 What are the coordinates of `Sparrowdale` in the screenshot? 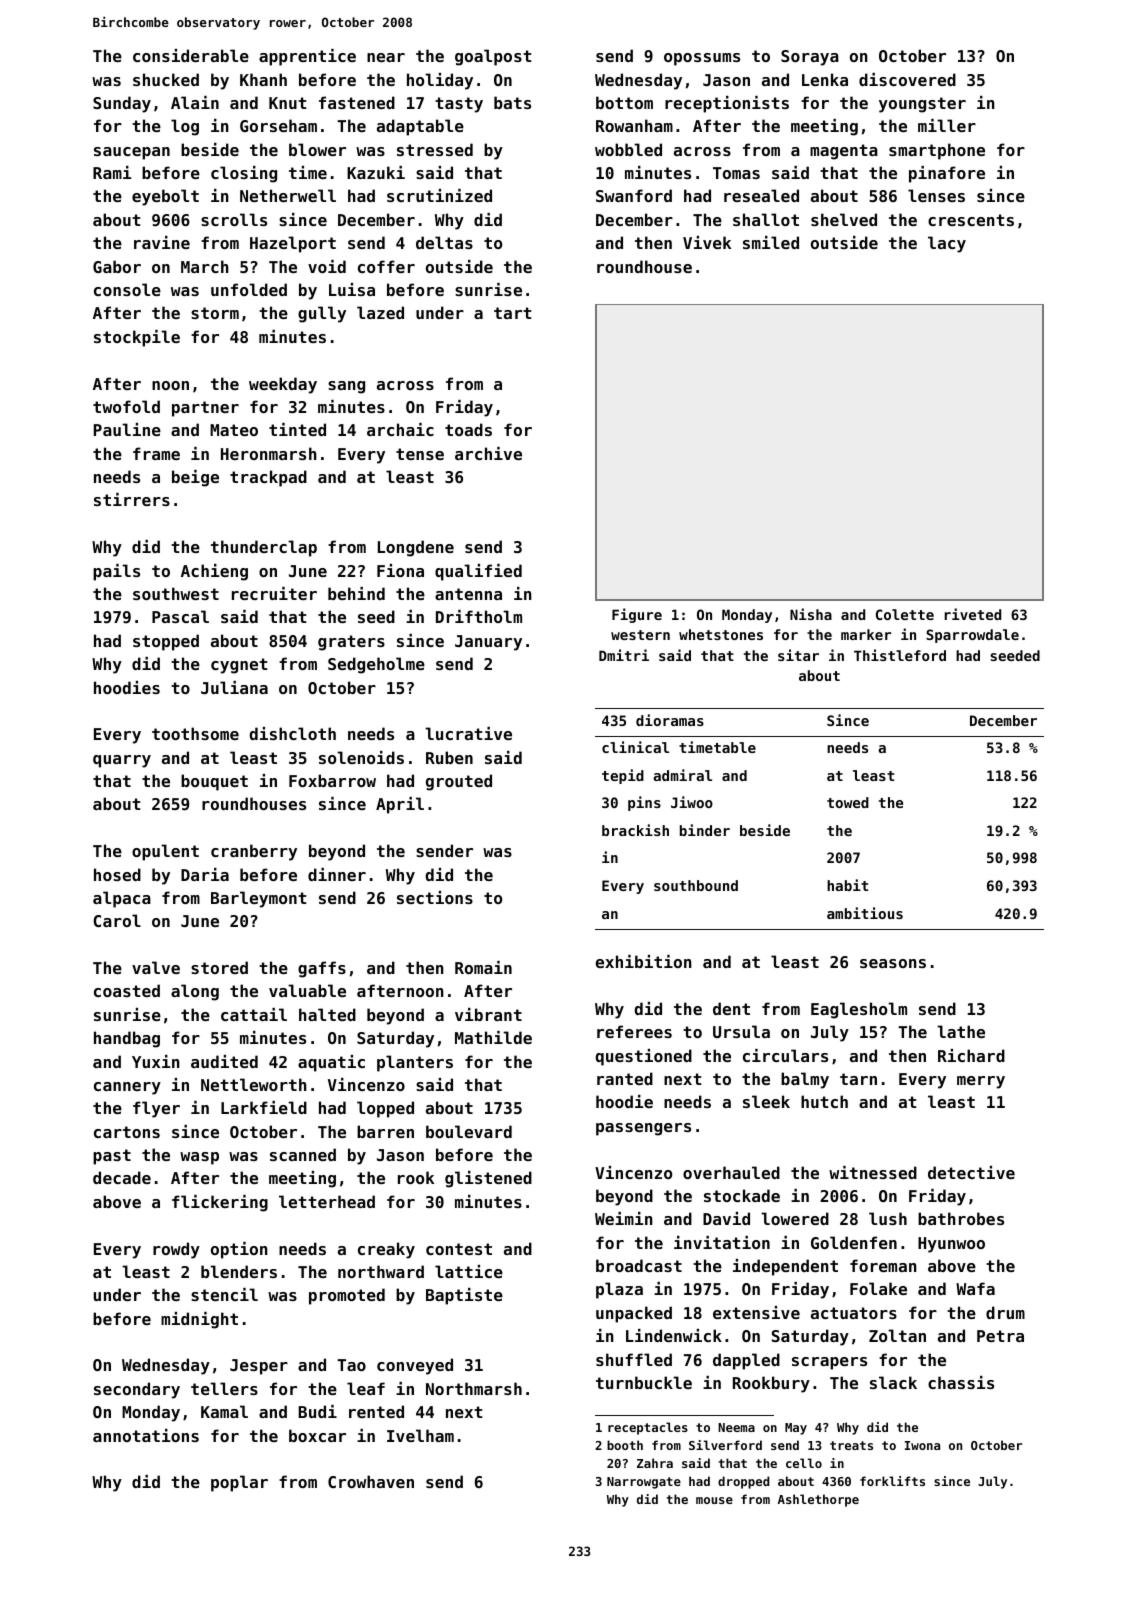 It's located at (972, 636).
